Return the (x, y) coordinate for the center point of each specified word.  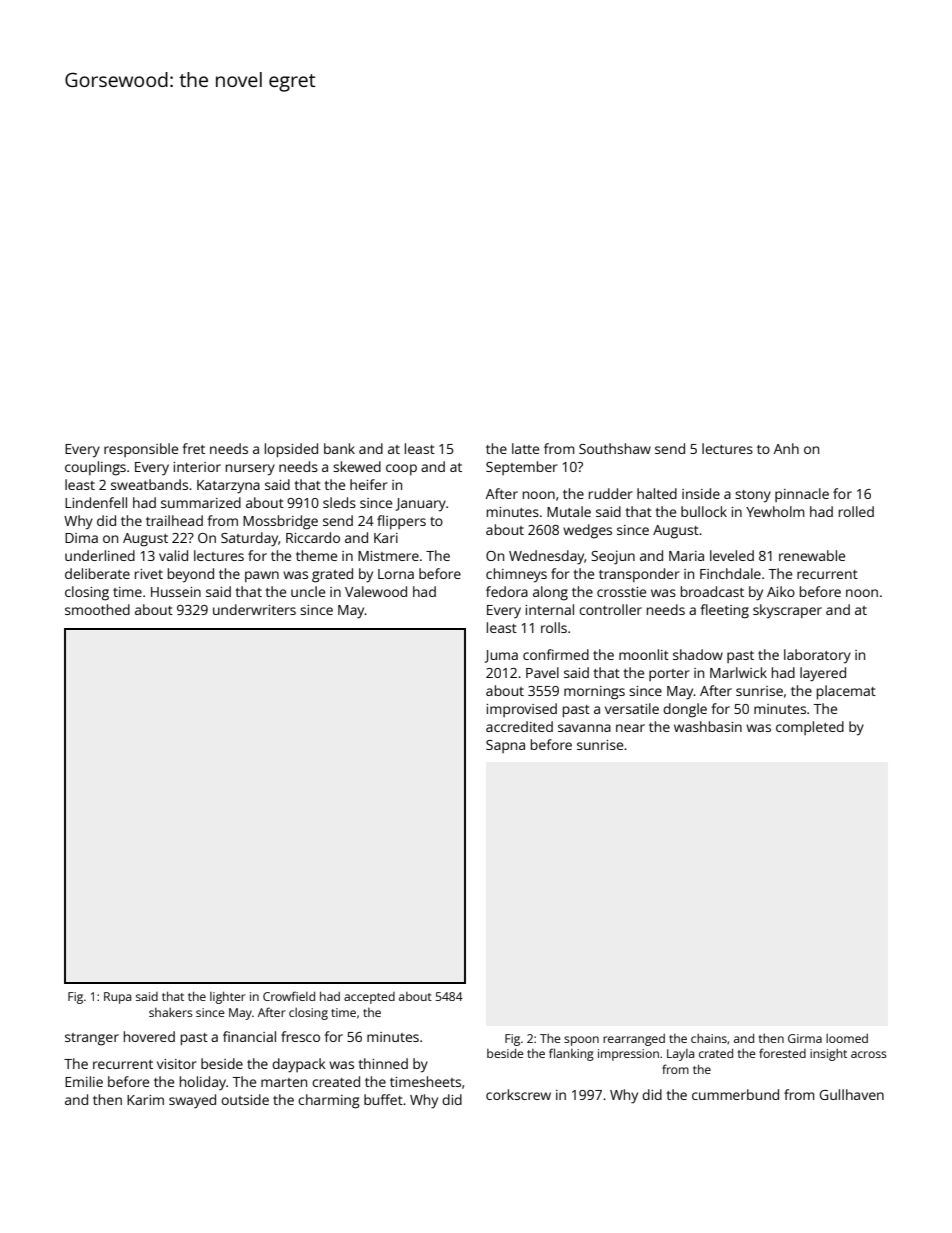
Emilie (84, 1081)
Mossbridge (280, 522)
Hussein (176, 592)
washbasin (708, 726)
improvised (521, 710)
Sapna (505, 746)
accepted (369, 998)
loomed (847, 1038)
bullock (704, 511)
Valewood (376, 591)
